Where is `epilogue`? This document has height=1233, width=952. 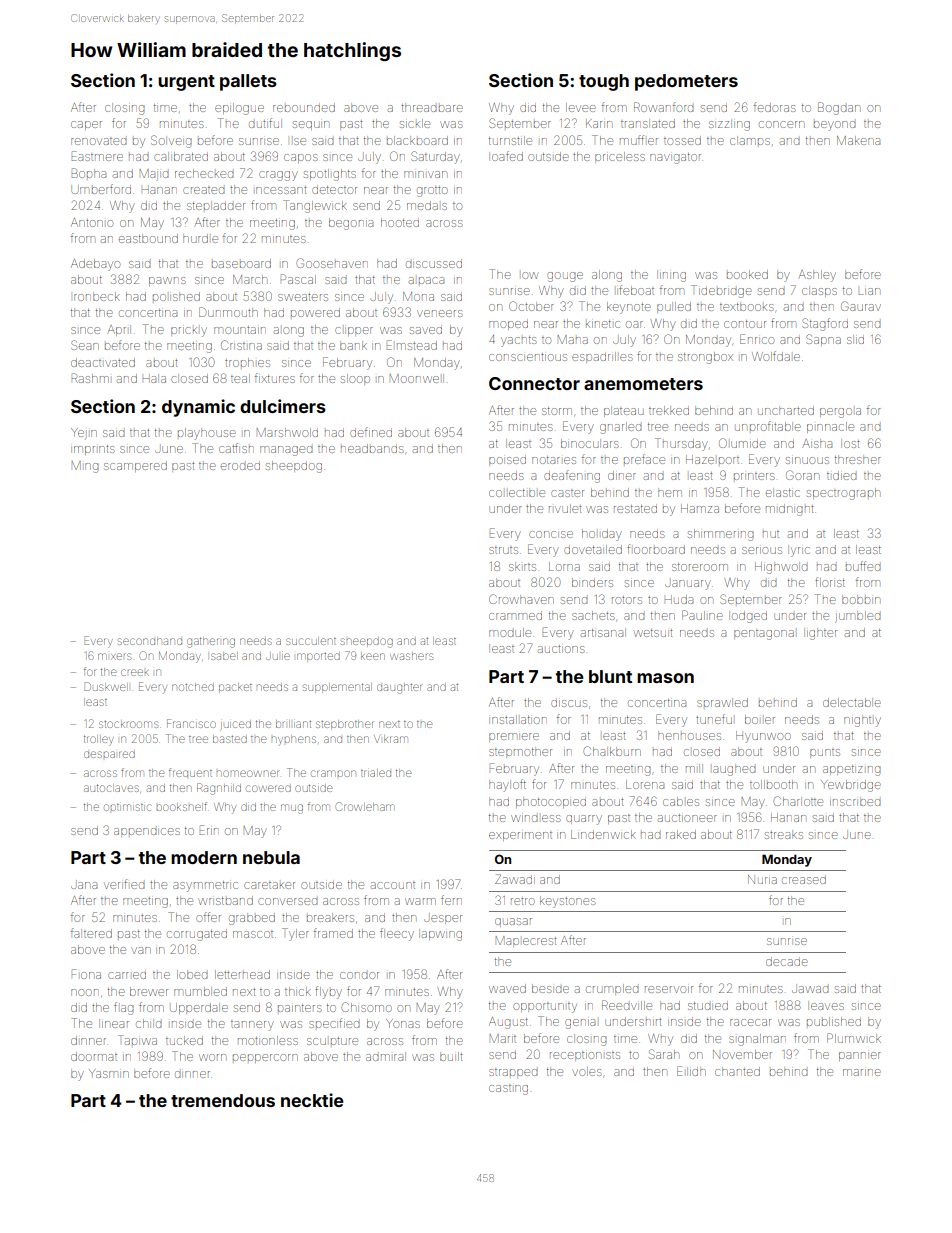 epilogue is located at coordinates (239, 109).
